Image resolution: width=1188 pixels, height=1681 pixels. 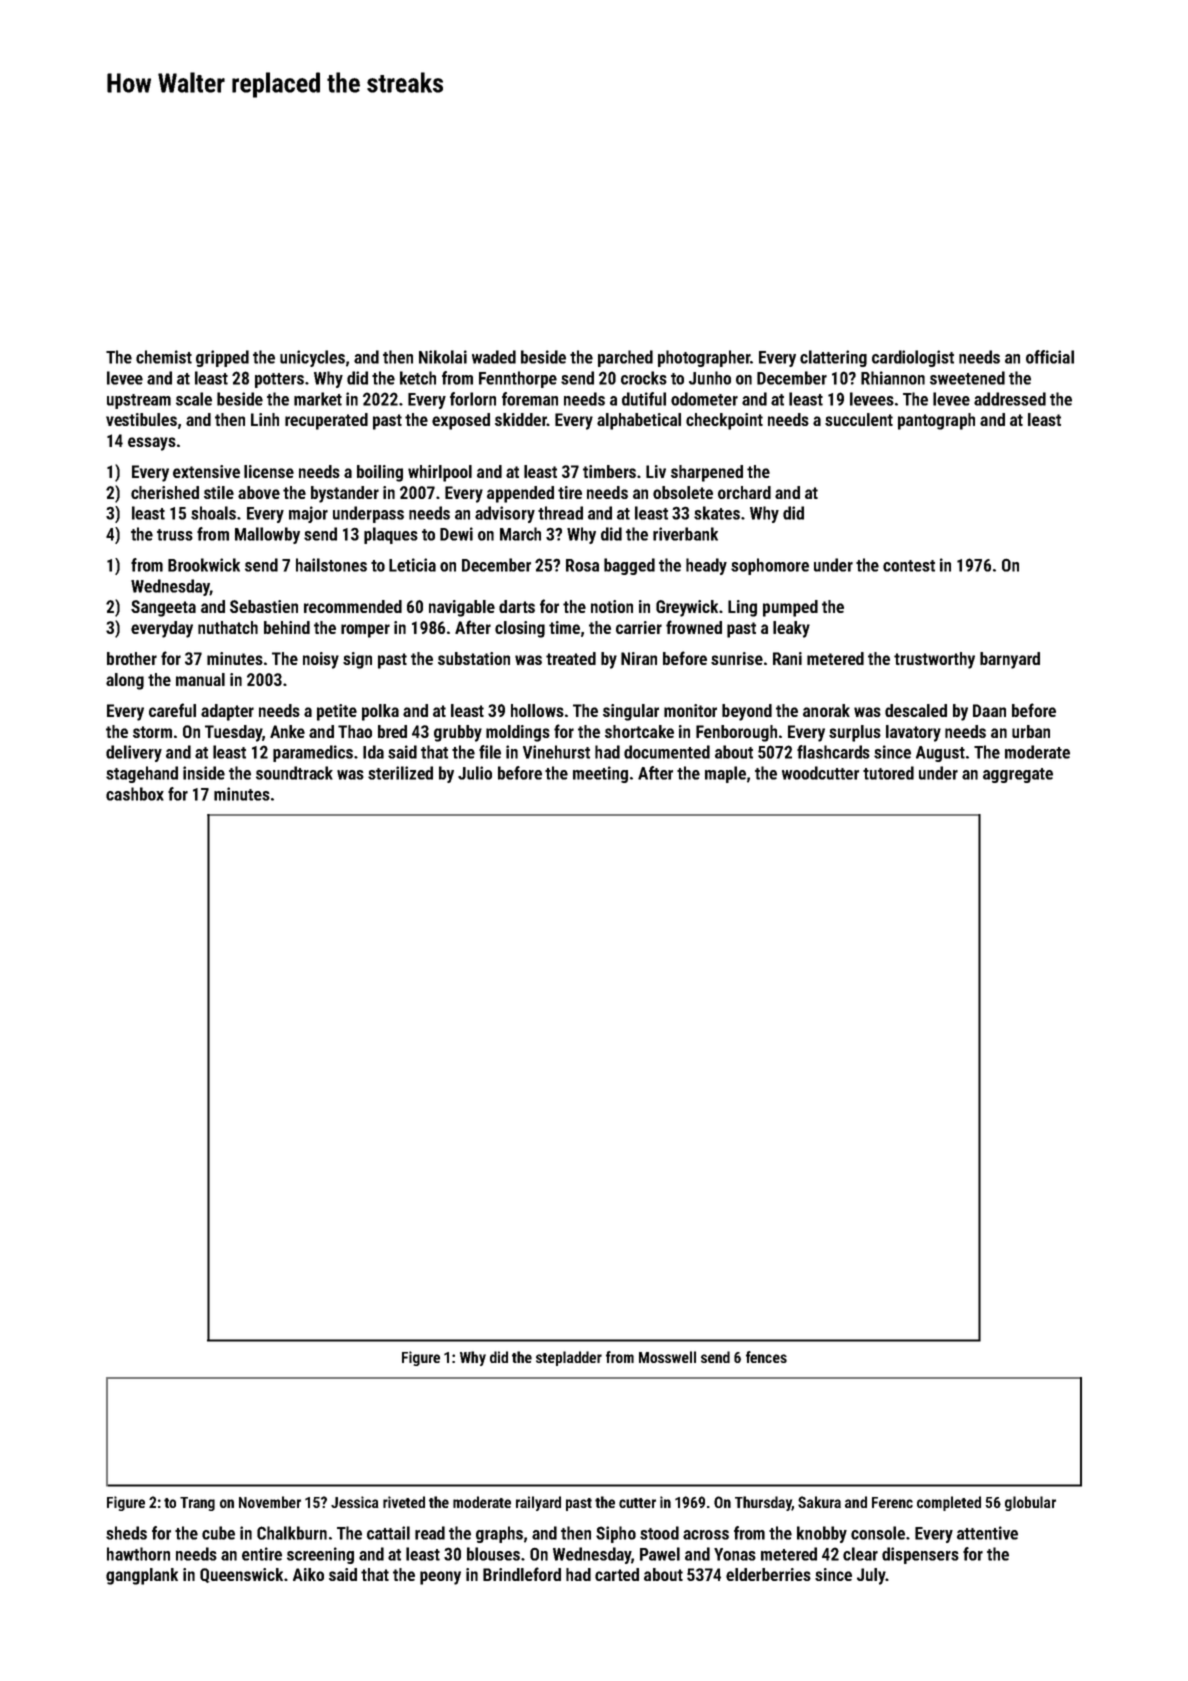 What do you see at coordinates (724, 421) in the screenshot?
I see `checkpoint` at bounding box center [724, 421].
